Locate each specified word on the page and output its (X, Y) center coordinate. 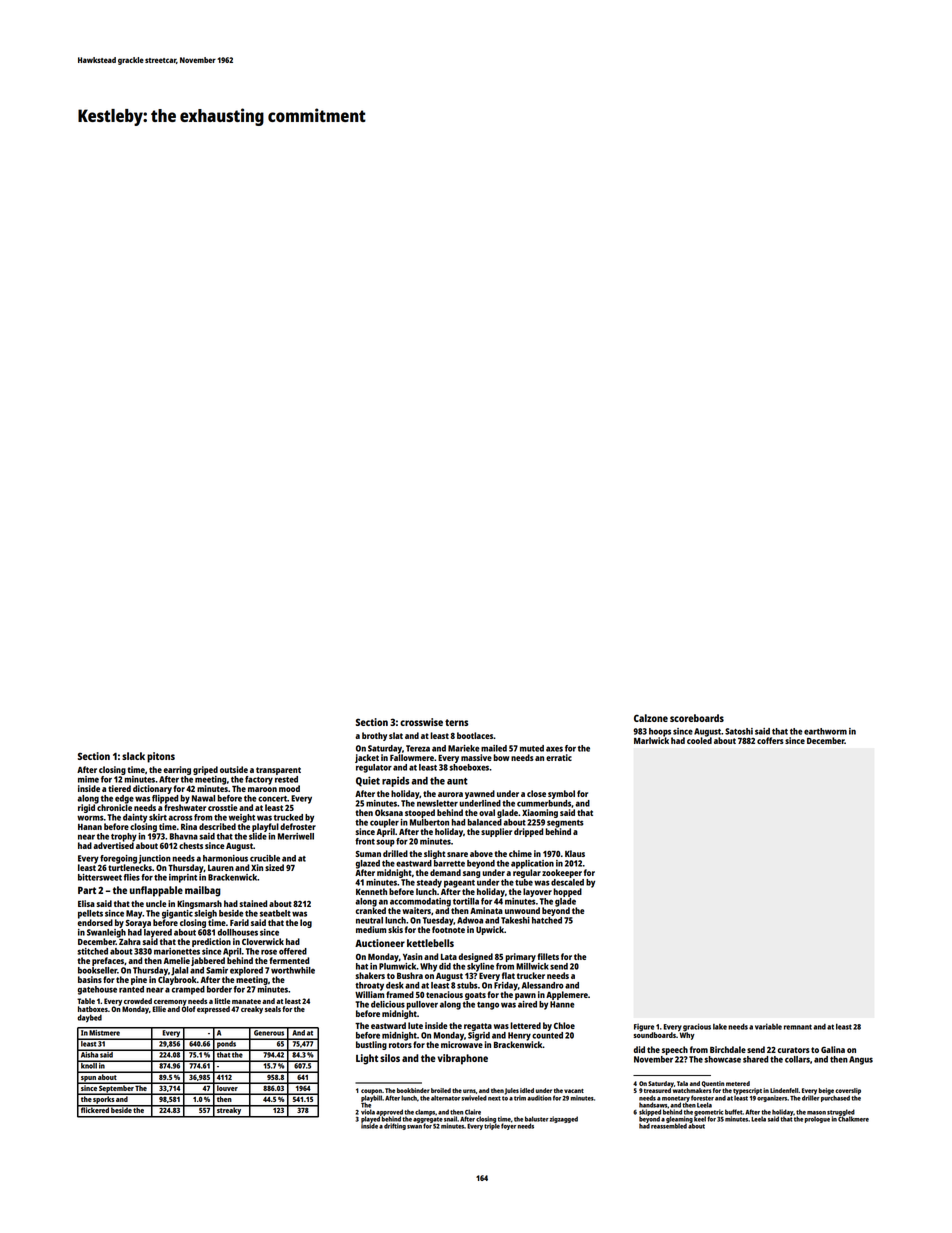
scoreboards (697, 718)
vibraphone (462, 1059)
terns (456, 722)
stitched (92, 951)
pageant (459, 884)
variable (768, 1026)
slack (133, 756)
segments (565, 824)
